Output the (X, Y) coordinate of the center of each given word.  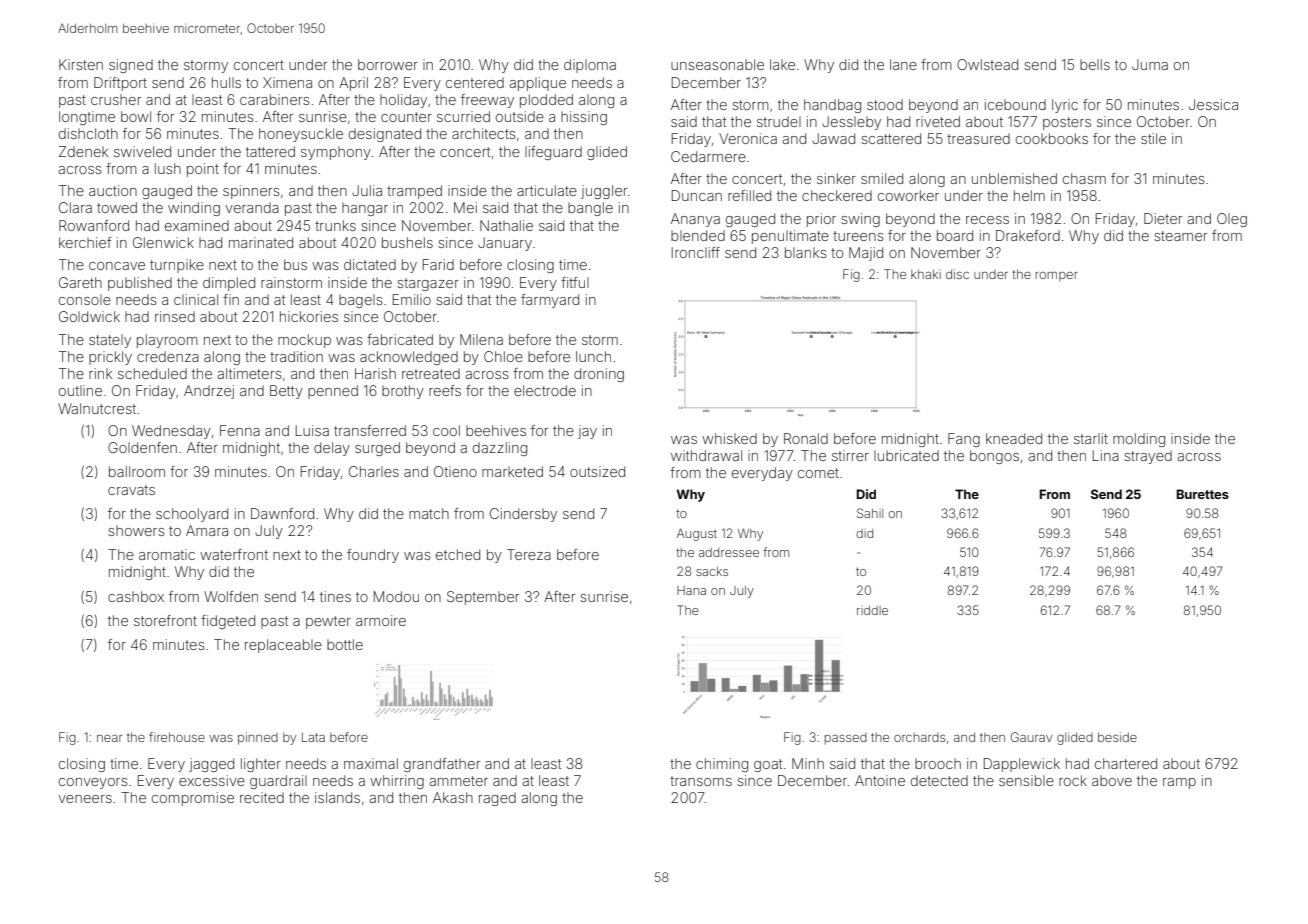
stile (1153, 138)
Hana (691, 590)
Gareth (80, 282)
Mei (465, 207)
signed (131, 66)
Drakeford (1028, 235)
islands (337, 797)
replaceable (283, 646)
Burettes (1203, 494)
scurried (463, 116)
